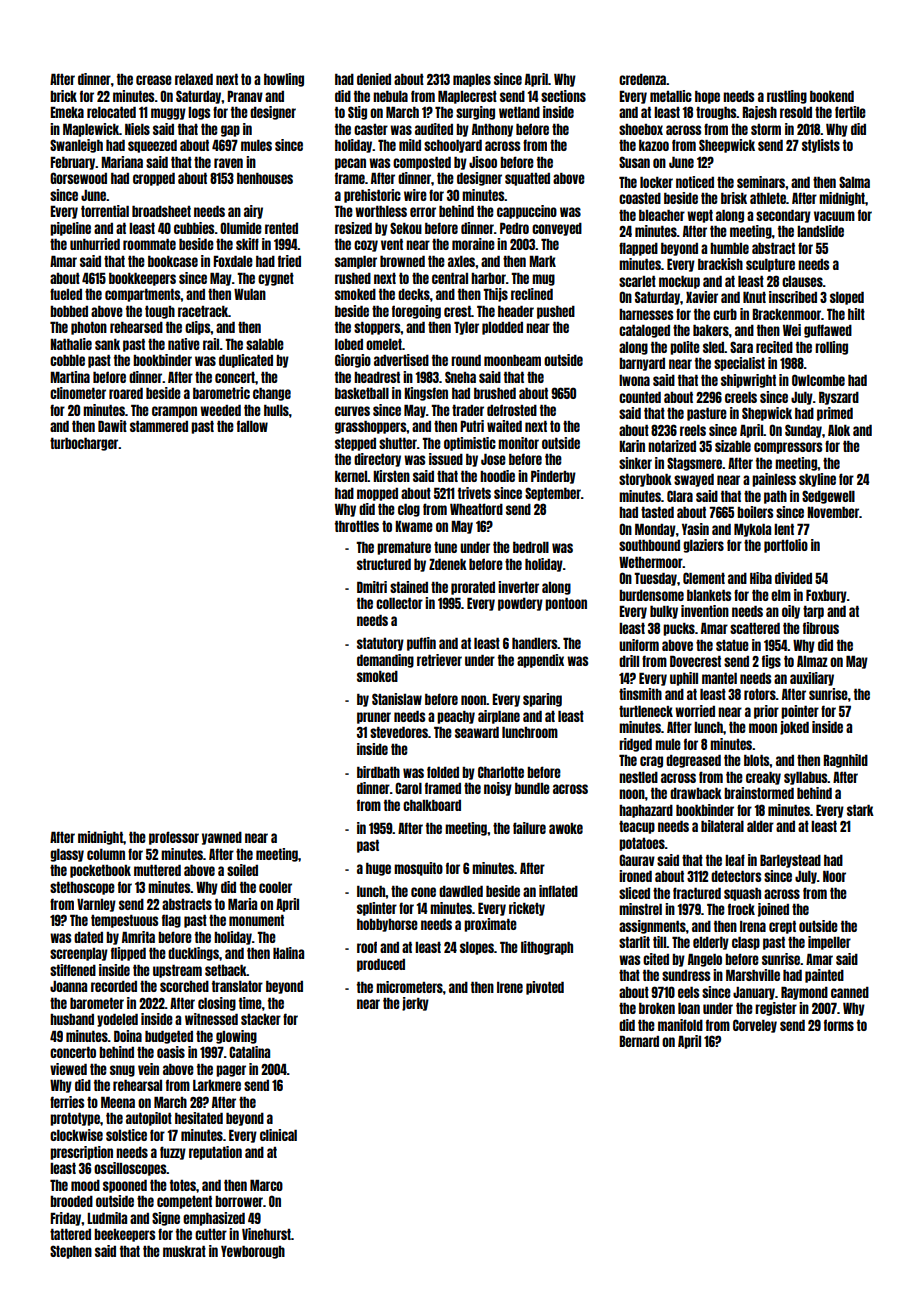 This document has height=1308, width=924. What do you see at coordinates (850, 112) in the document?
I see `fertile` at bounding box center [850, 112].
